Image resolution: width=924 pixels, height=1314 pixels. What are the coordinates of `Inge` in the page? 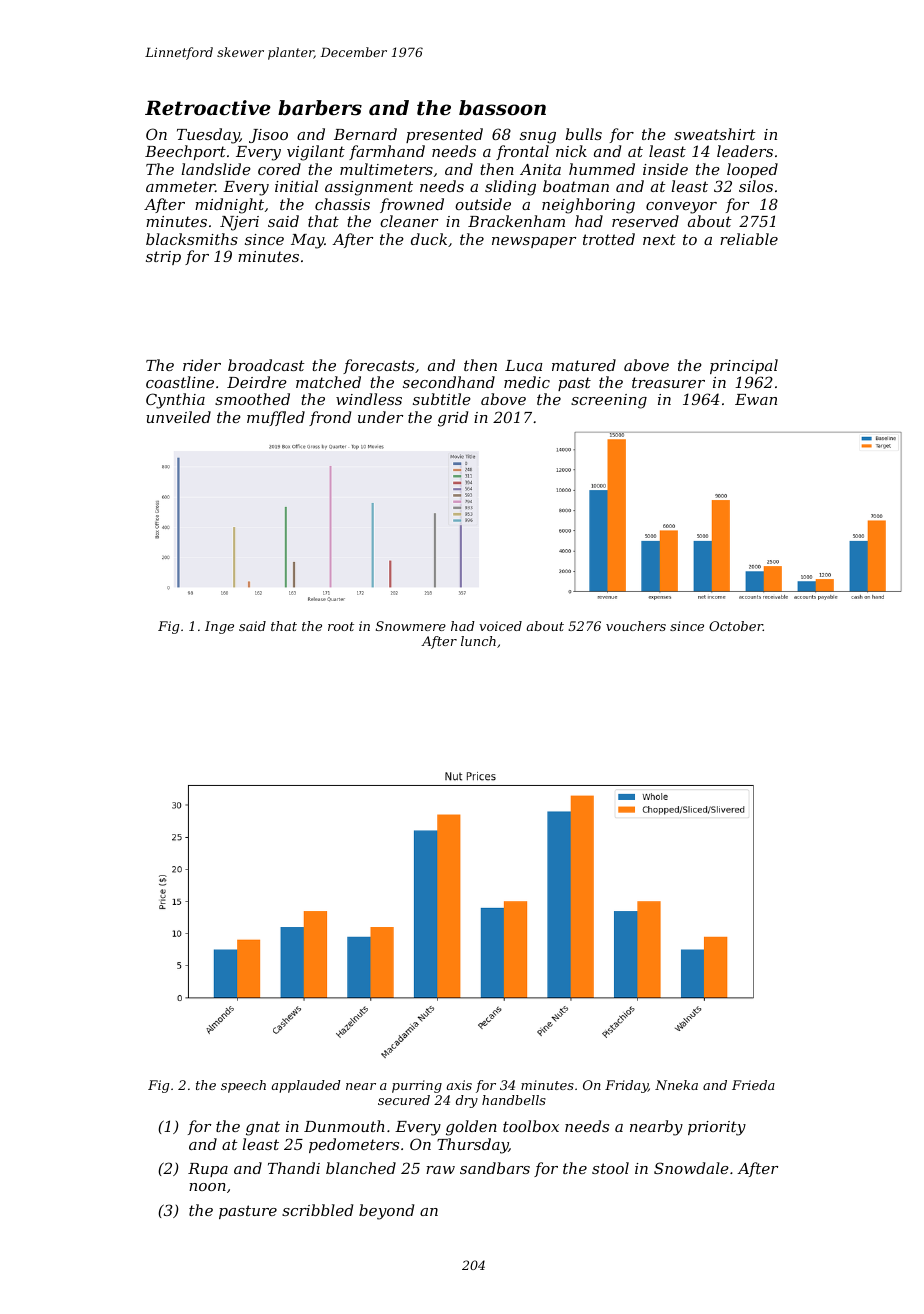 It's located at (219, 627).
